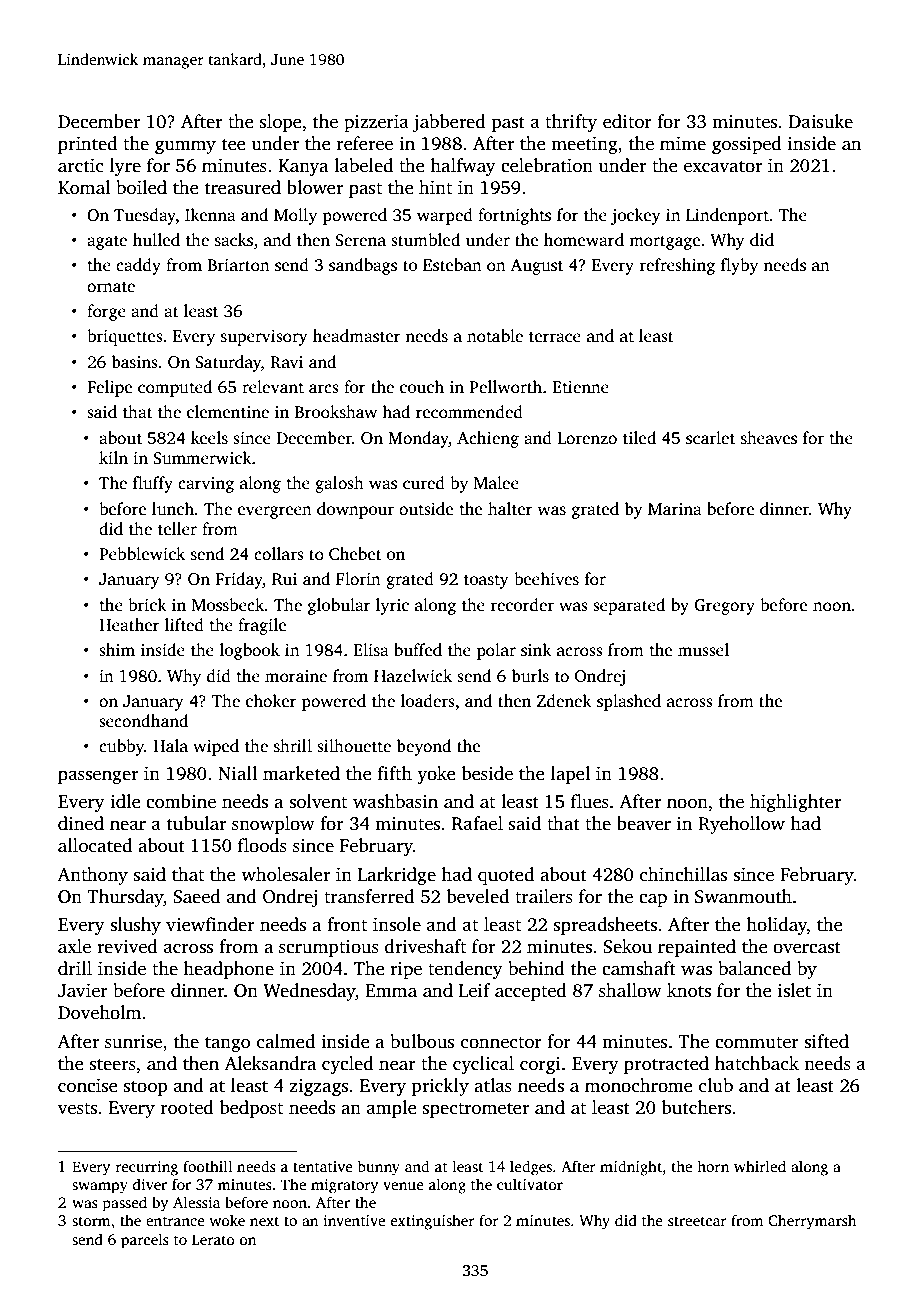 This image has width=924, height=1308. Describe the element at coordinates (156, 240) in the image. I see `hulled` at that location.
